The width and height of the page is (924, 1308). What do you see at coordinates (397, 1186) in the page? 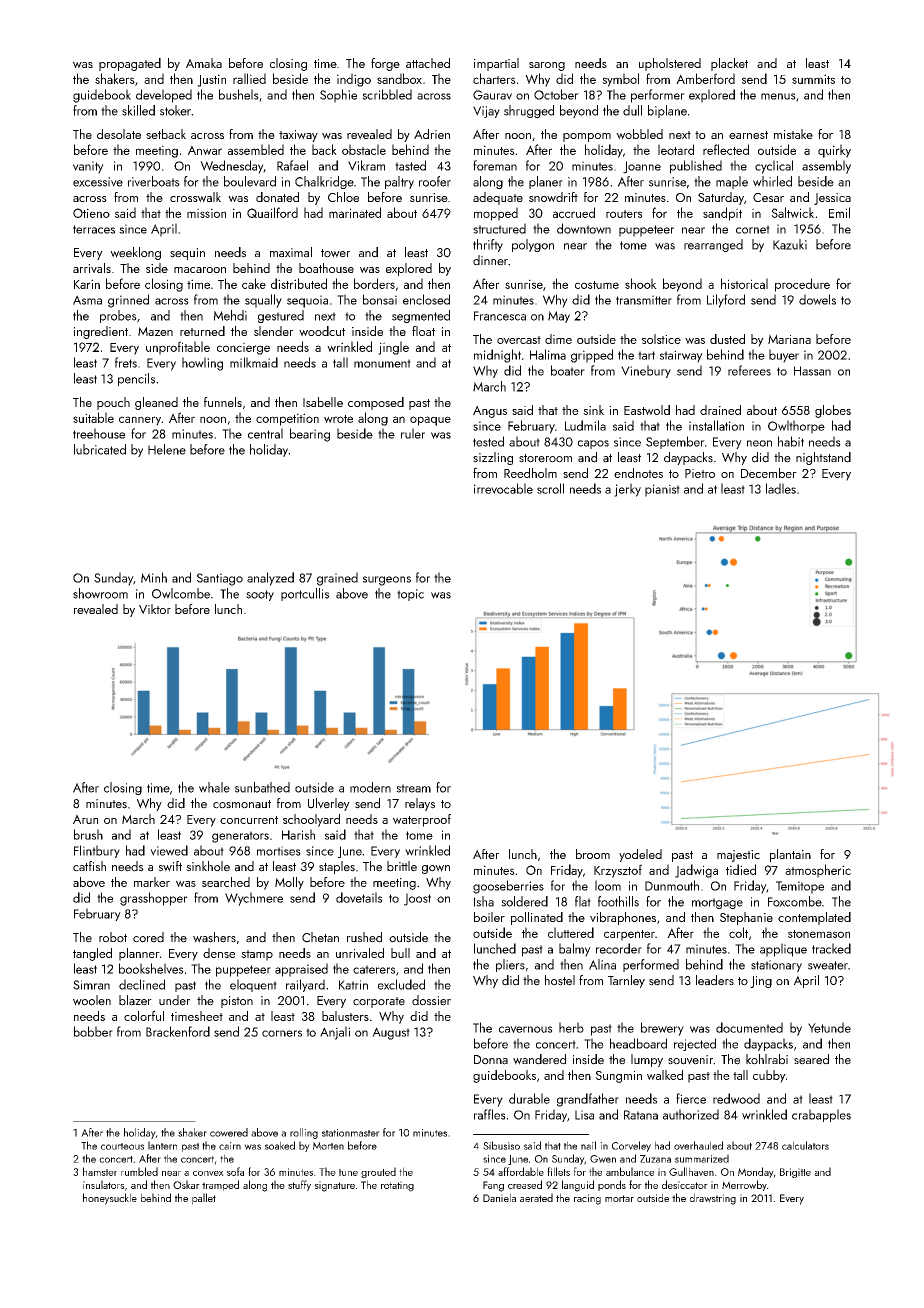
I see `rotating` at bounding box center [397, 1186].
